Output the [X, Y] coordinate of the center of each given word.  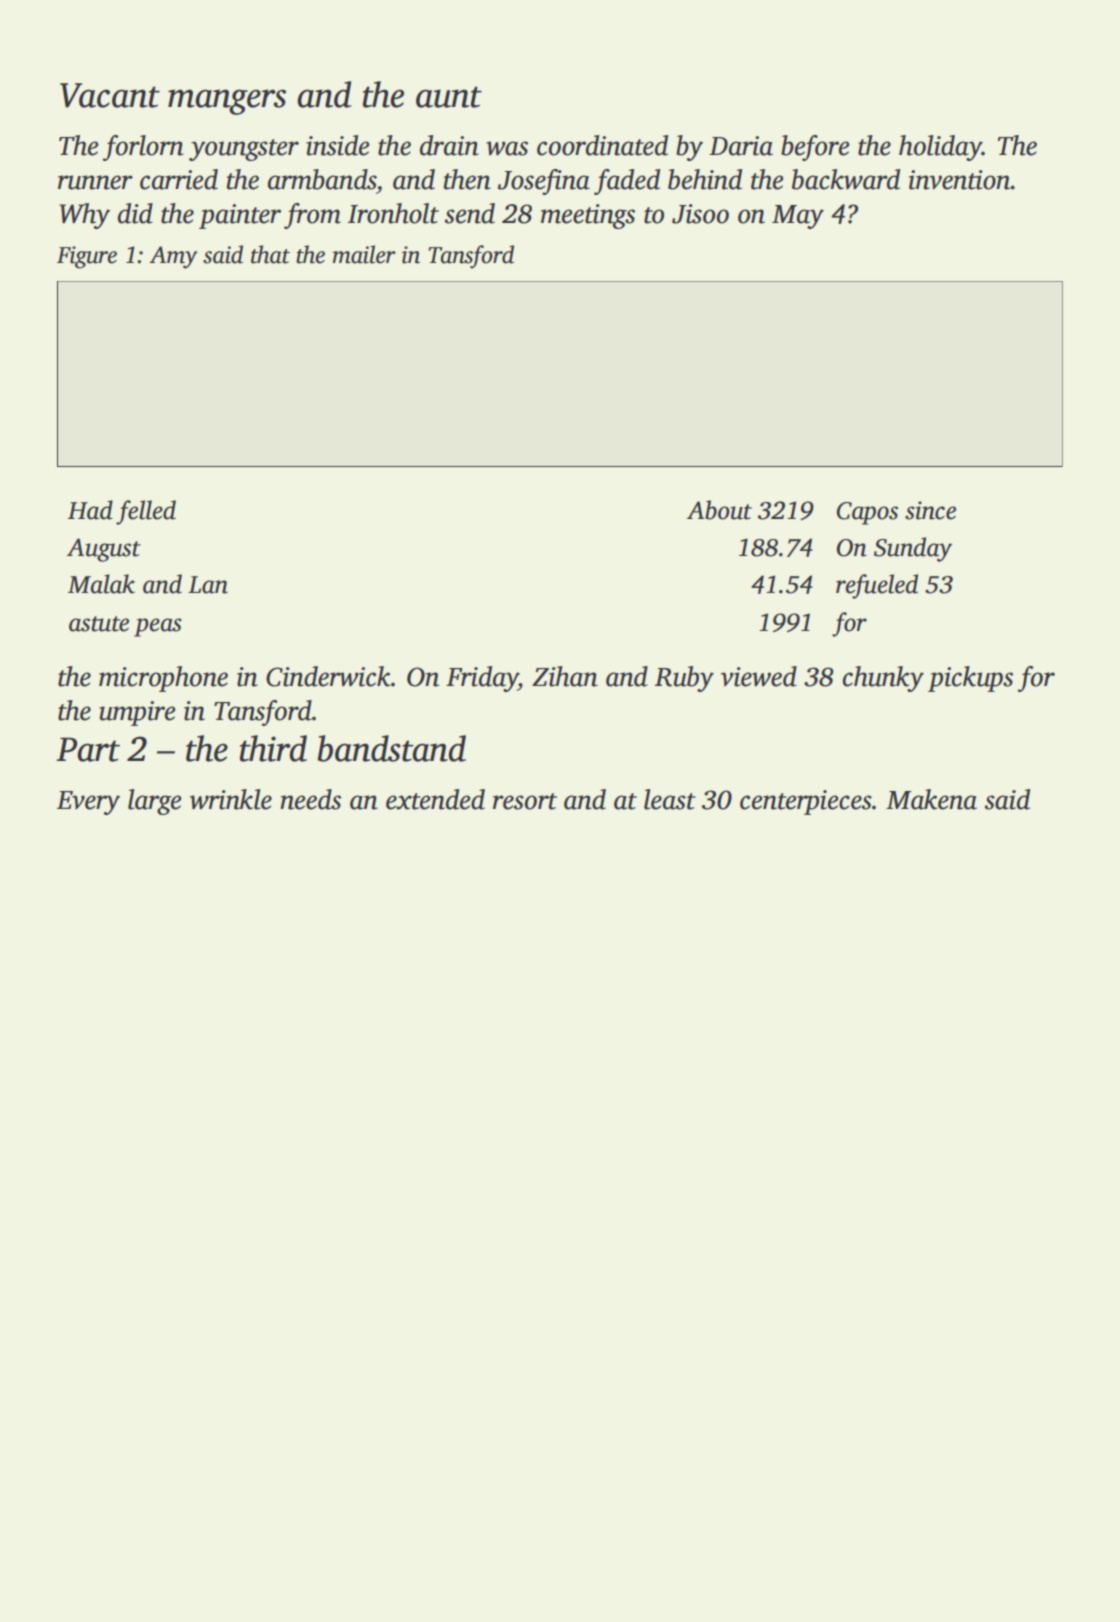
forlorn [143, 148]
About [719, 510]
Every [88, 803]
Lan [208, 585]
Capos [867, 513]
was [507, 148]
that [270, 254]
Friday [482, 679]
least [670, 799]
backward [846, 179]
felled [146, 512]
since [930, 510]
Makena [931, 799]
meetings [588, 216]
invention [960, 180]
